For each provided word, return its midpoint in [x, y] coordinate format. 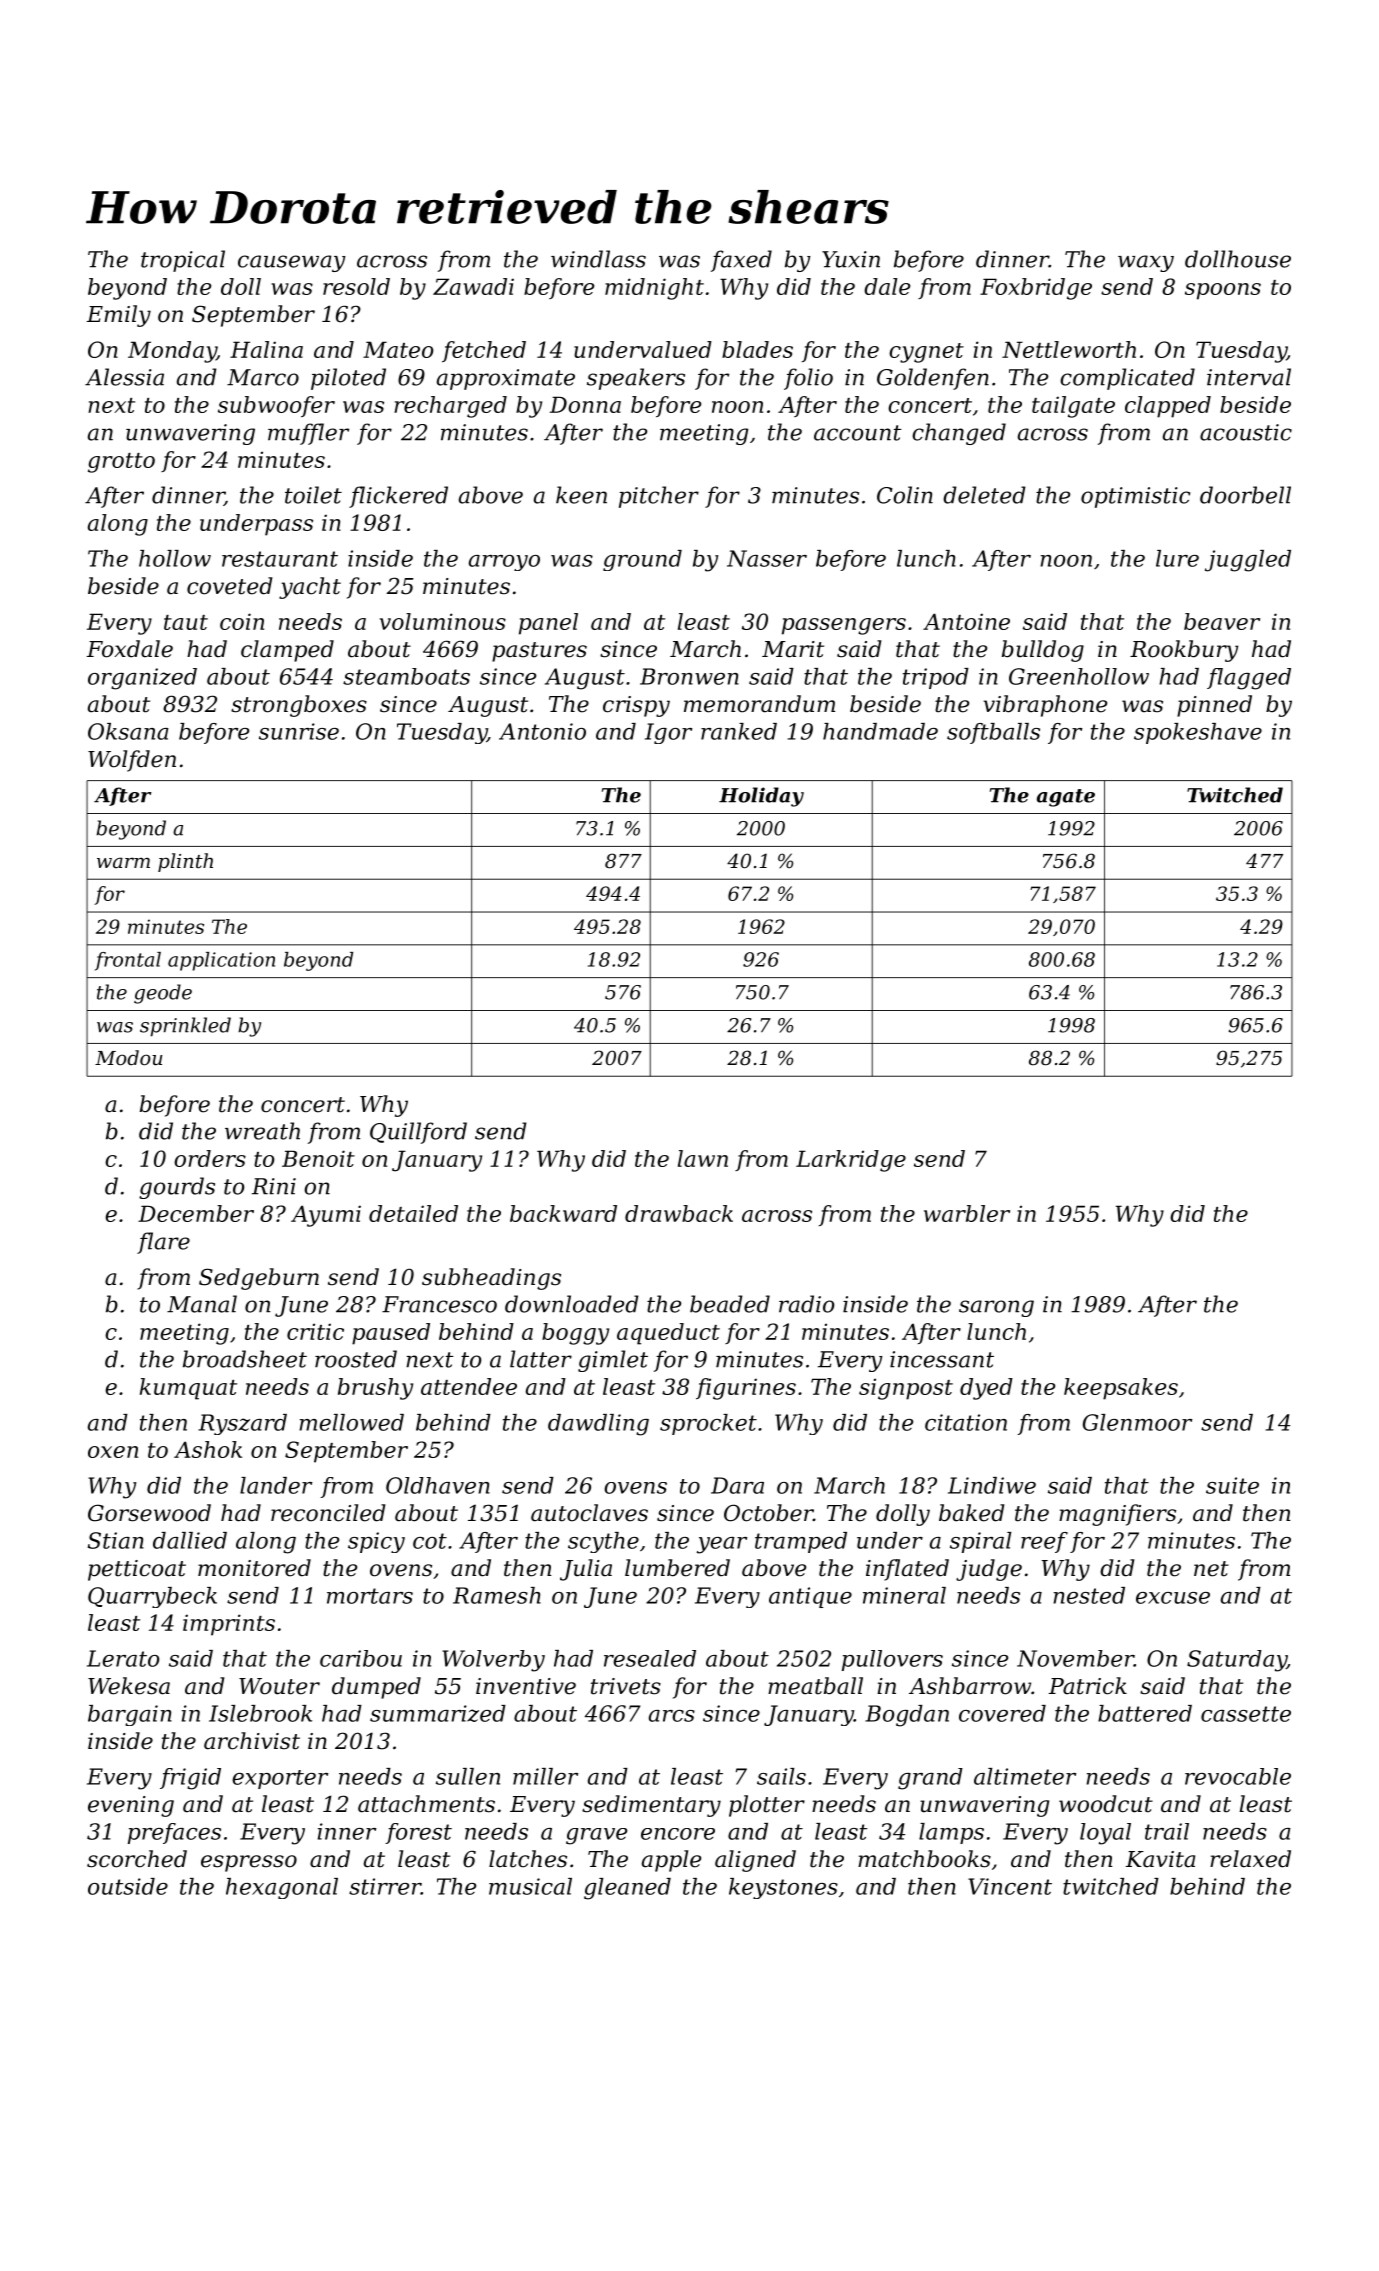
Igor [668, 733]
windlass [598, 259]
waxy [1146, 263]
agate [1066, 798]
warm [123, 862]
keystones [783, 1888]
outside [128, 1886]
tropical [183, 261]
